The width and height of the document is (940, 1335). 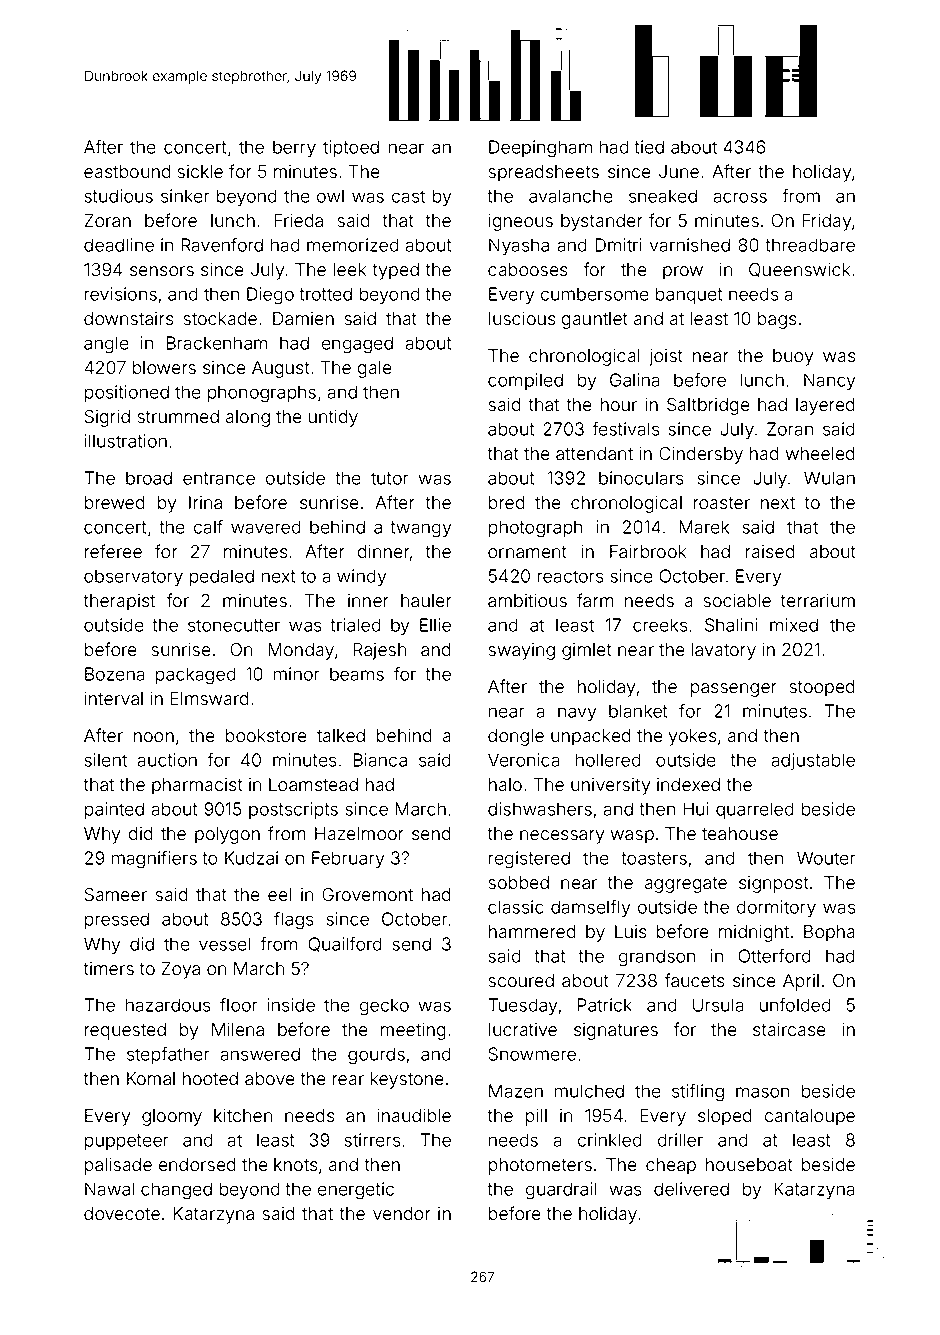 What do you see at coordinates (829, 933) in the document?
I see `Bopha` at bounding box center [829, 933].
